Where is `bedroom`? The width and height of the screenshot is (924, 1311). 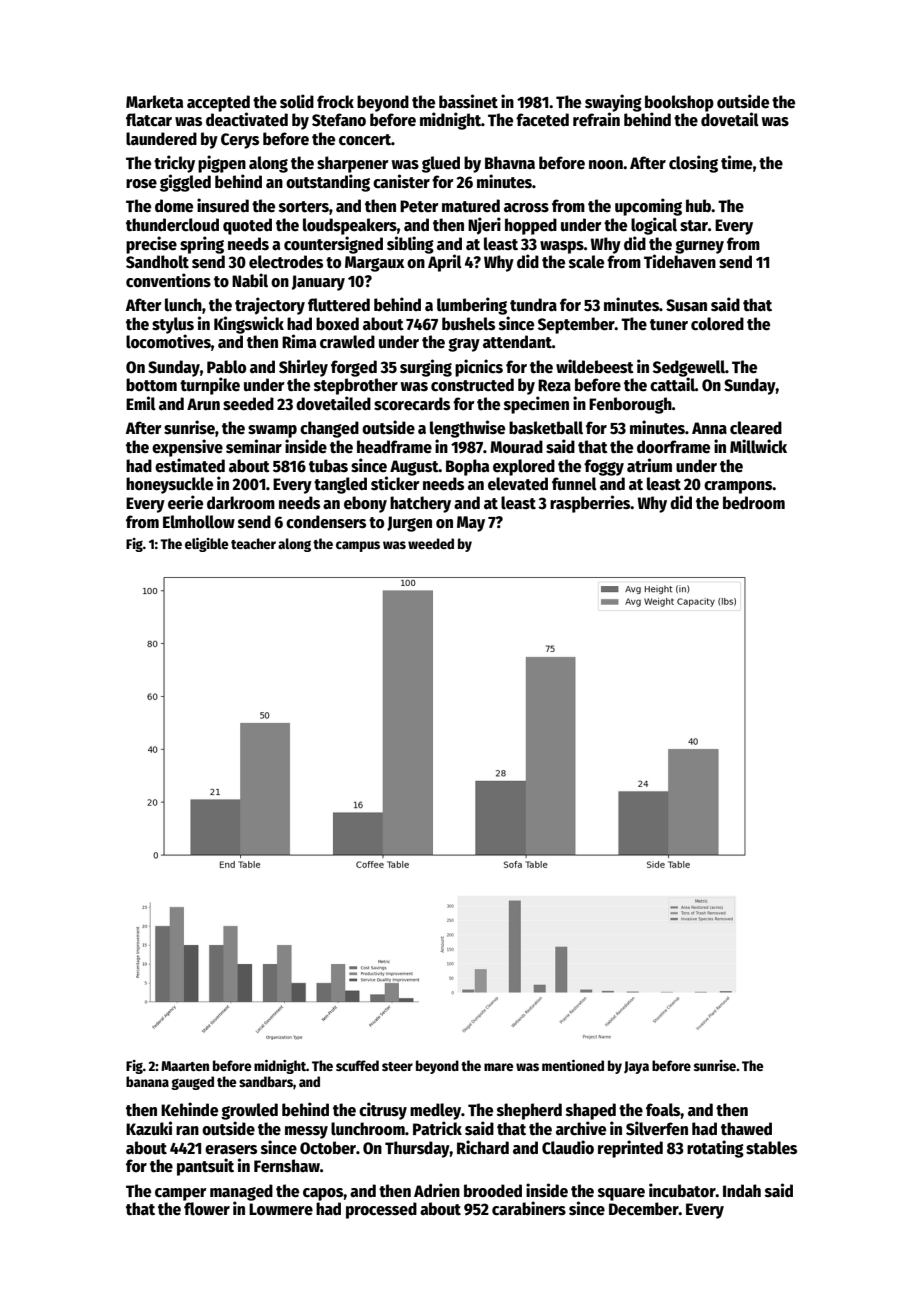
bedroom is located at coordinates (754, 503).
